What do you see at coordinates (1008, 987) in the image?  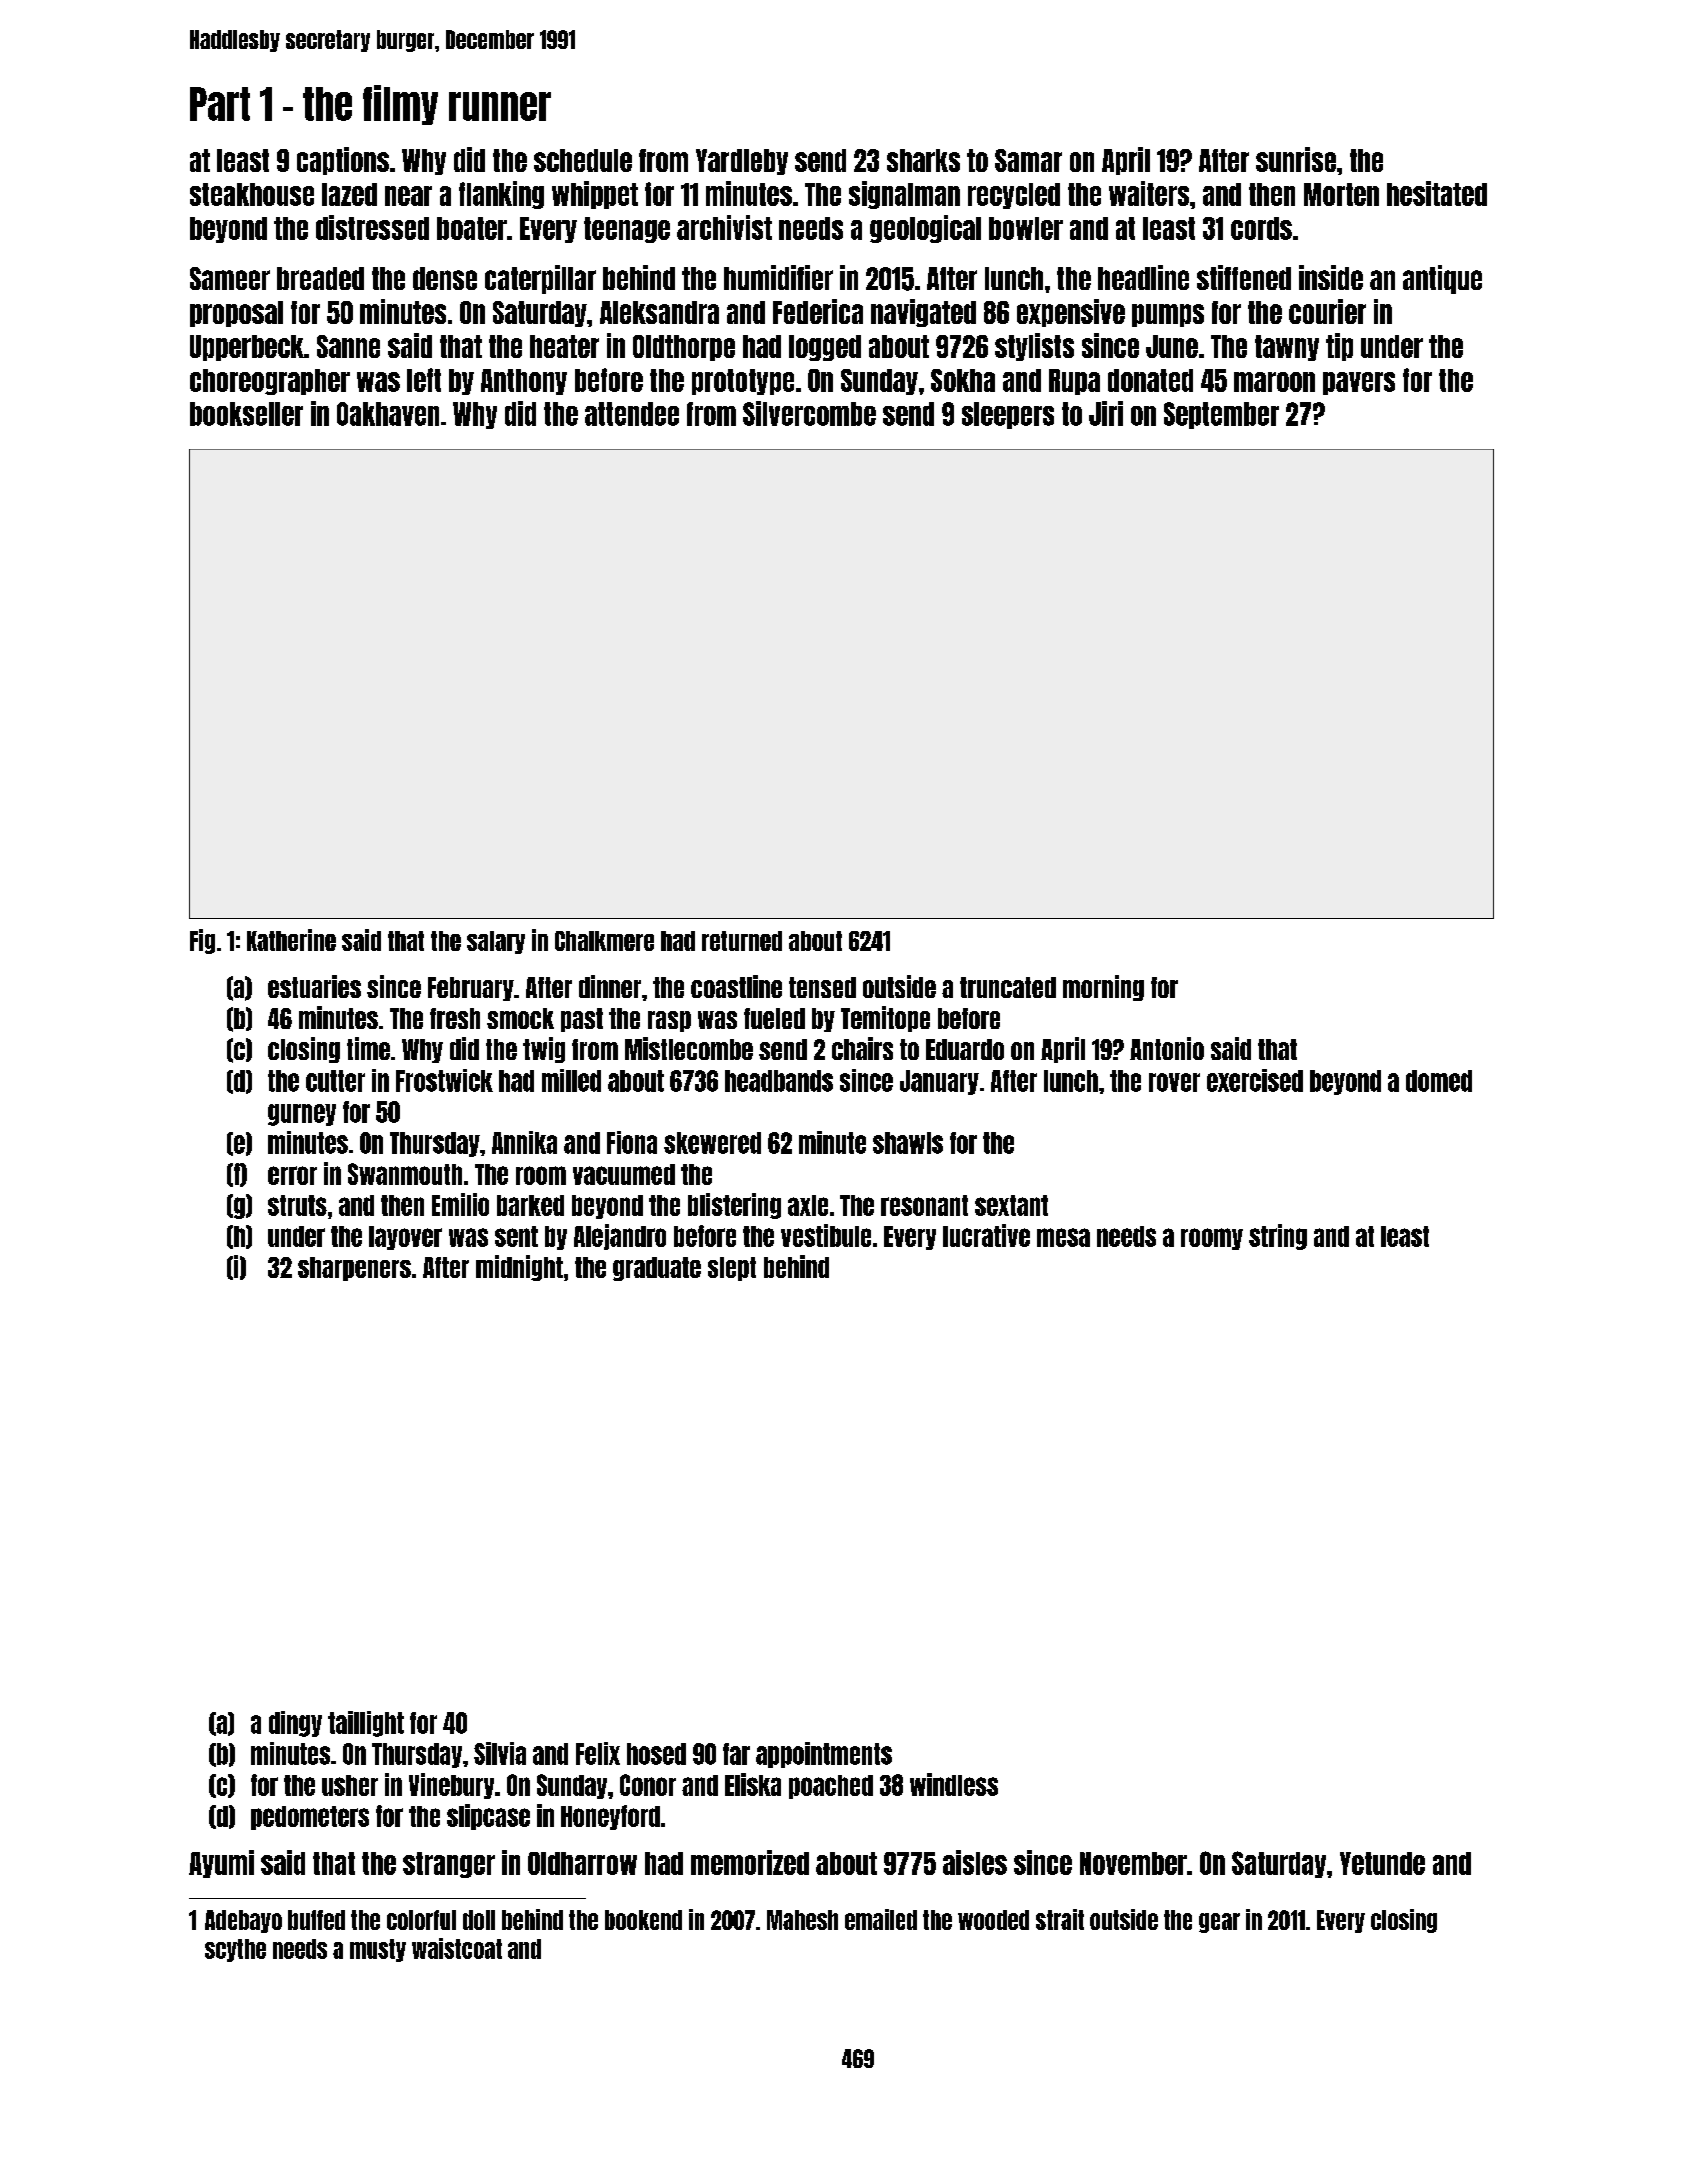 I see `truncated` at bounding box center [1008, 987].
